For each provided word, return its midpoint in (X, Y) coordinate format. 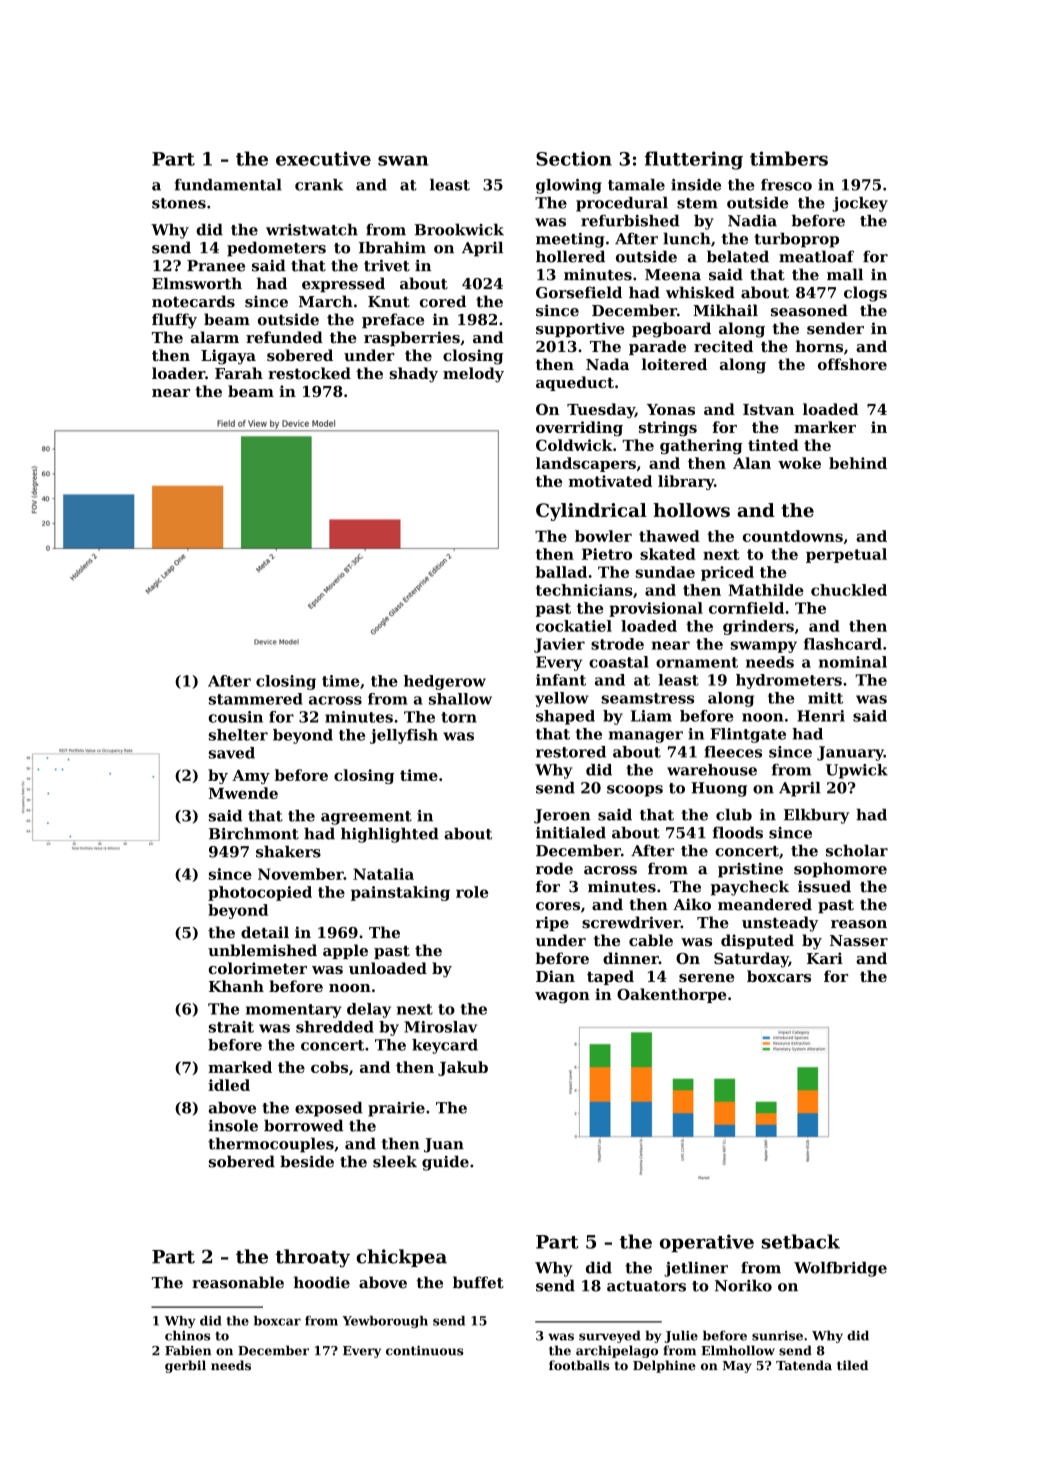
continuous (425, 1350)
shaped (565, 717)
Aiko (692, 904)
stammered (256, 699)
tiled (852, 1365)
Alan (752, 463)
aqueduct (575, 383)
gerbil (185, 1366)
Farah (239, 373)
